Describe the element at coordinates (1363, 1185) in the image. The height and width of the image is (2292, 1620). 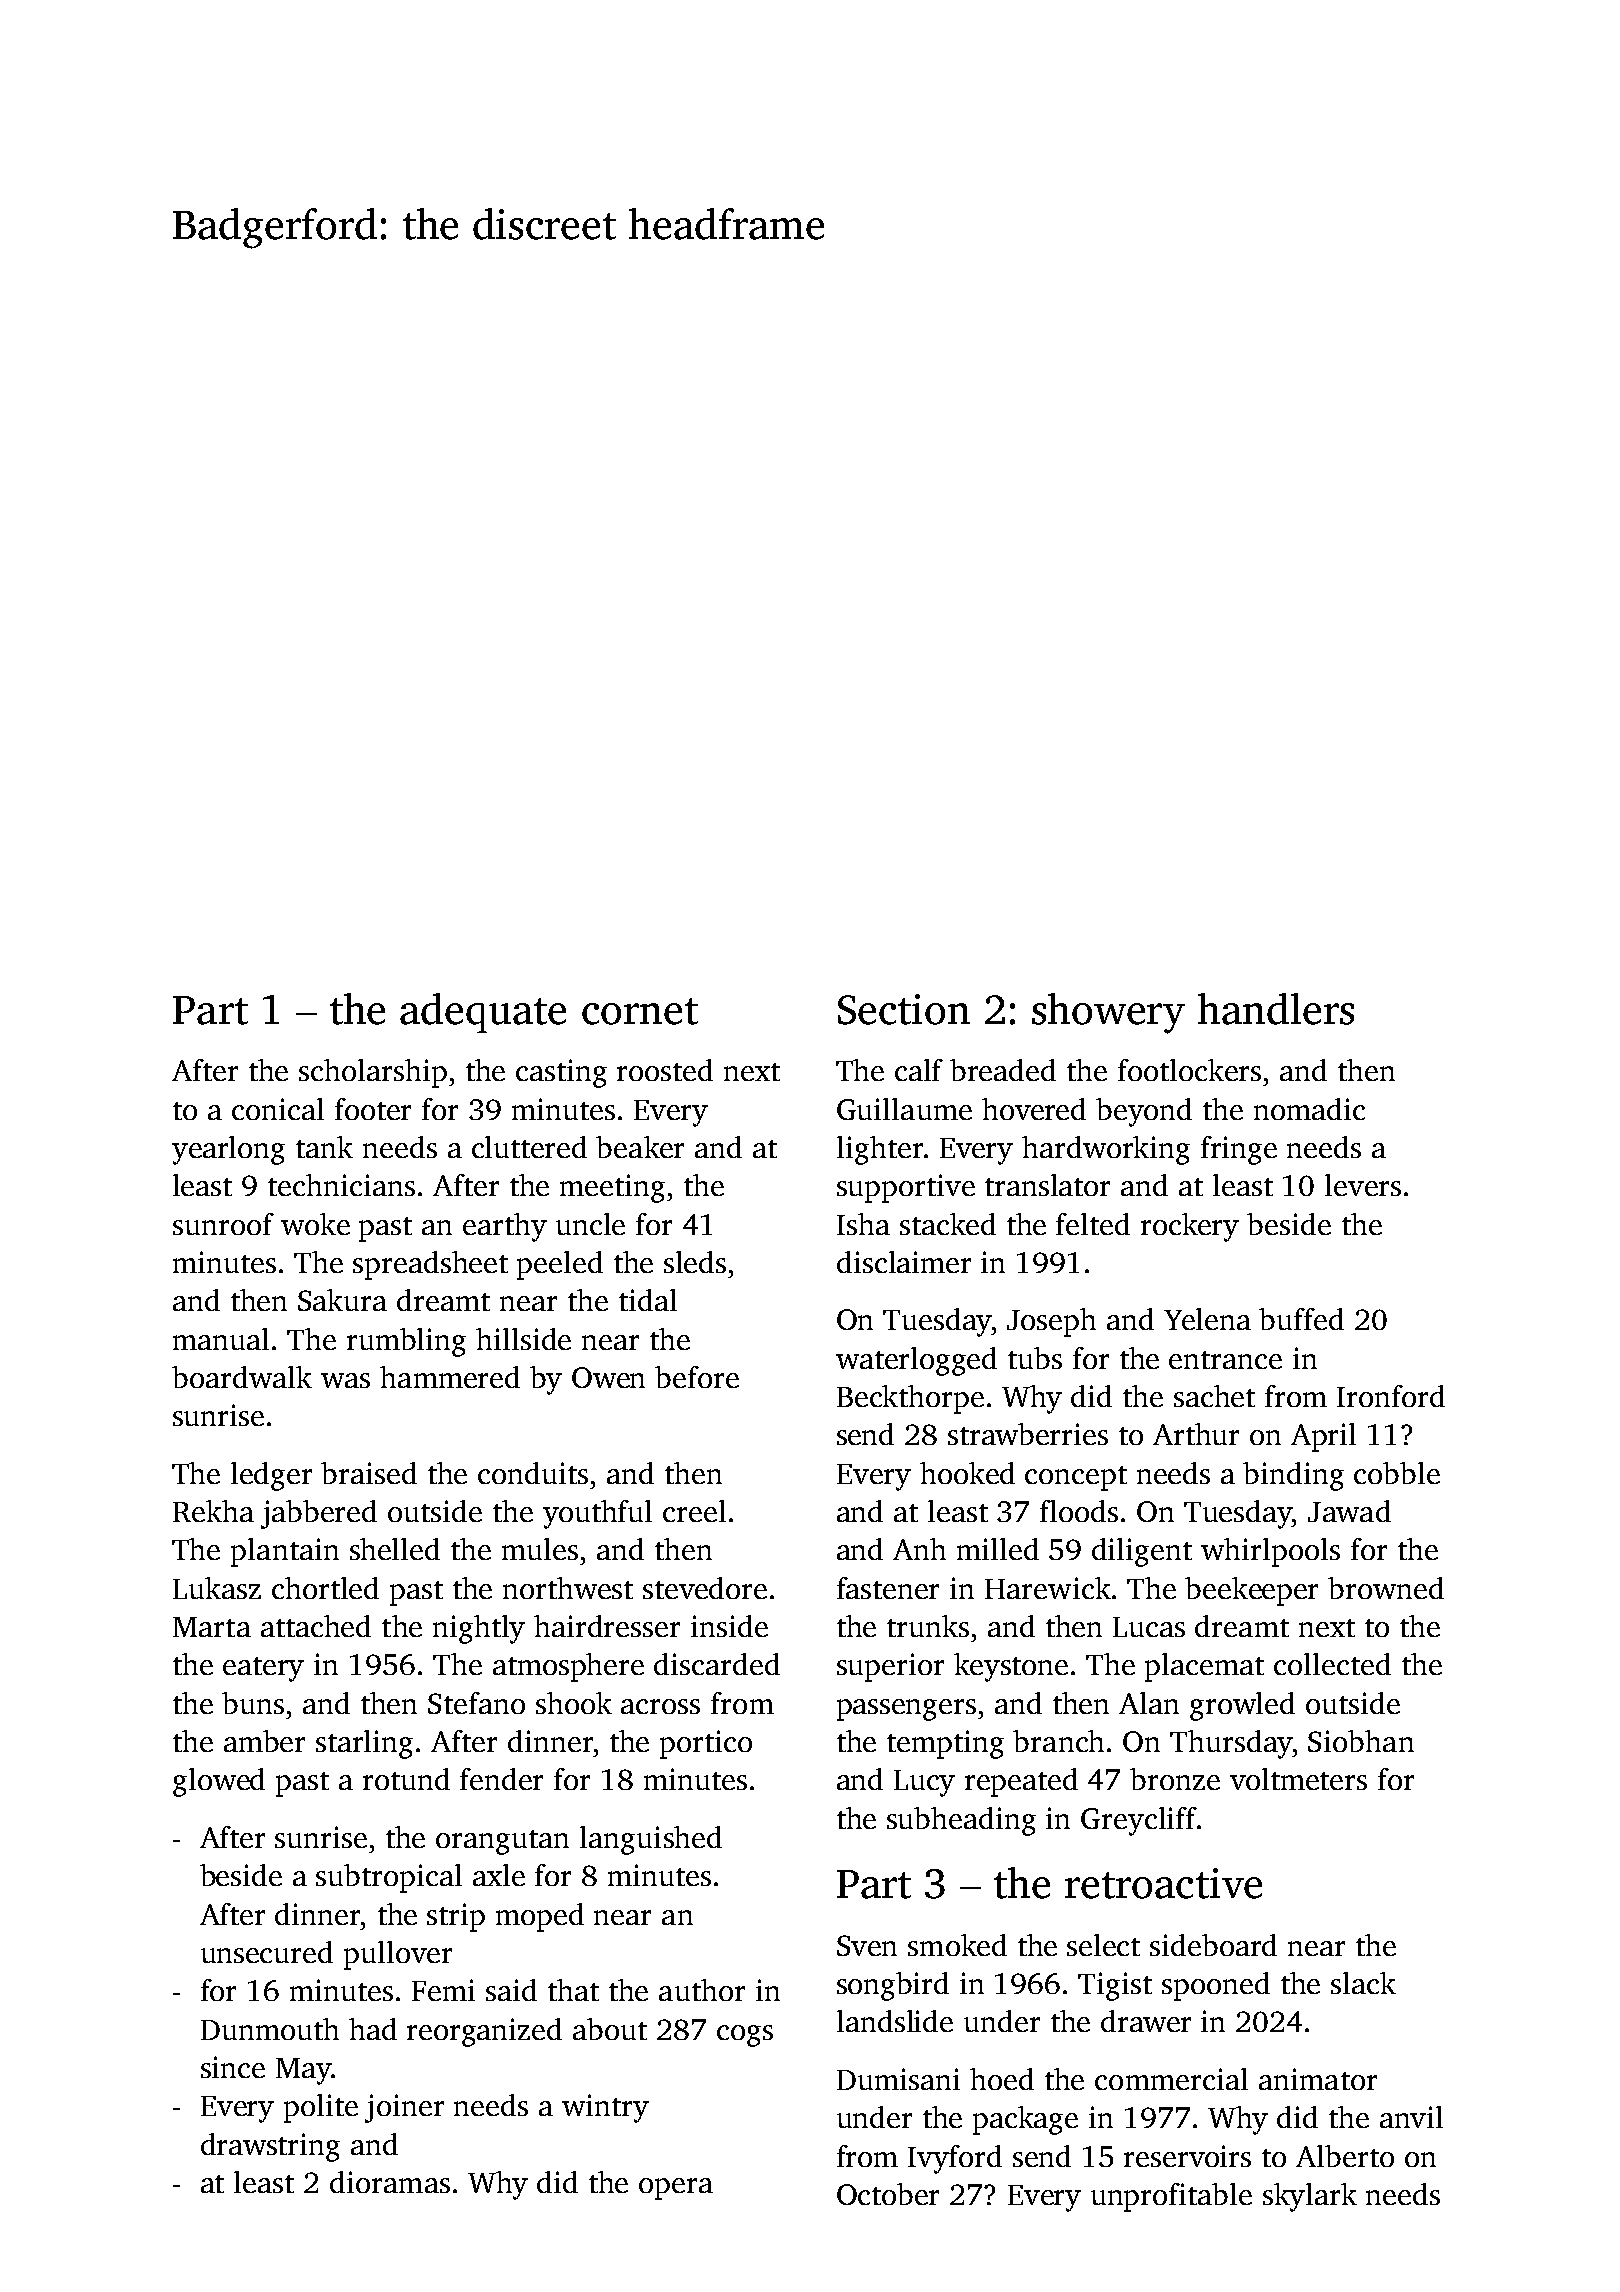
I see `levers` at that location.
